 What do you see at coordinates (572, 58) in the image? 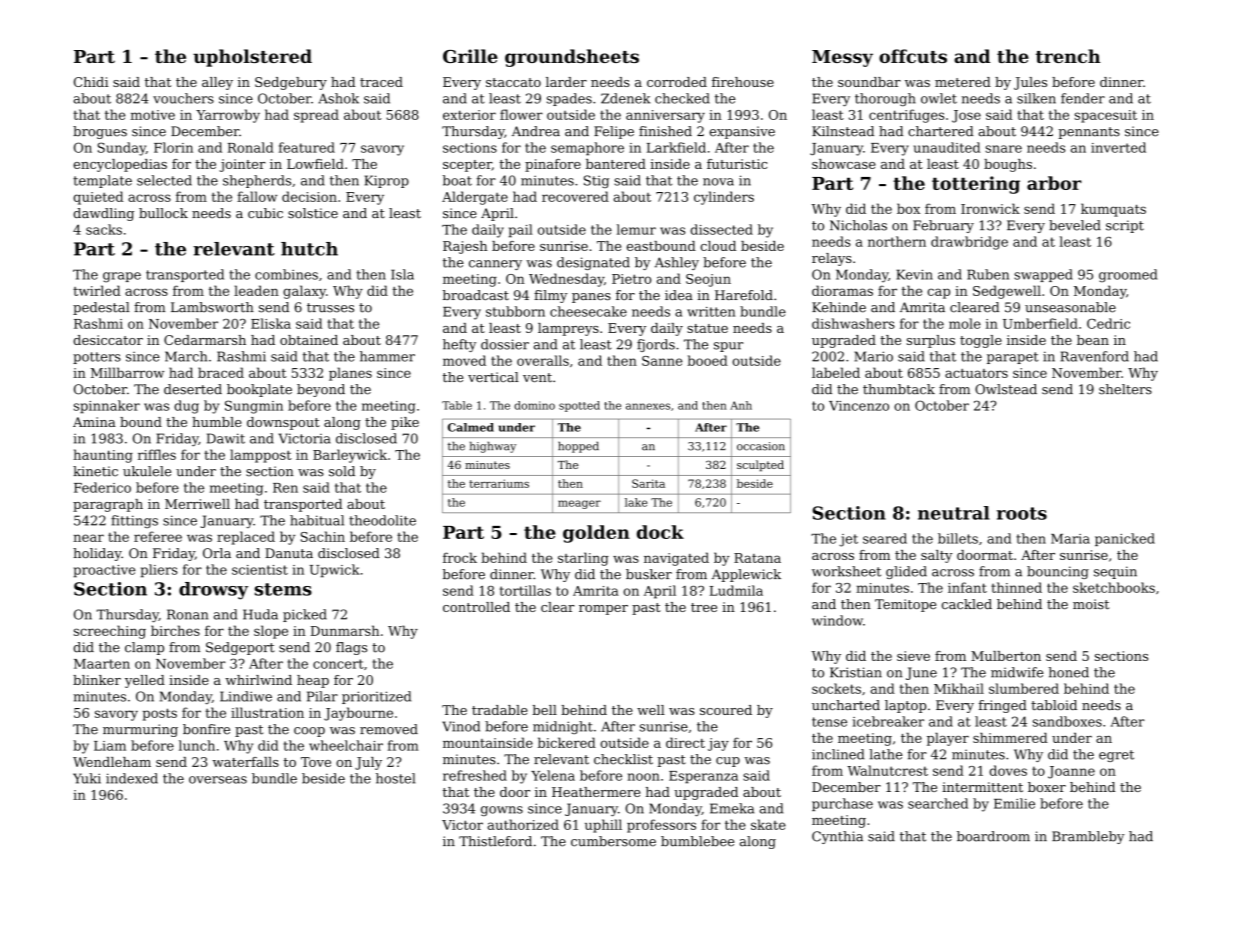
I see `groundsheets` at bounding box center [572, 58].
